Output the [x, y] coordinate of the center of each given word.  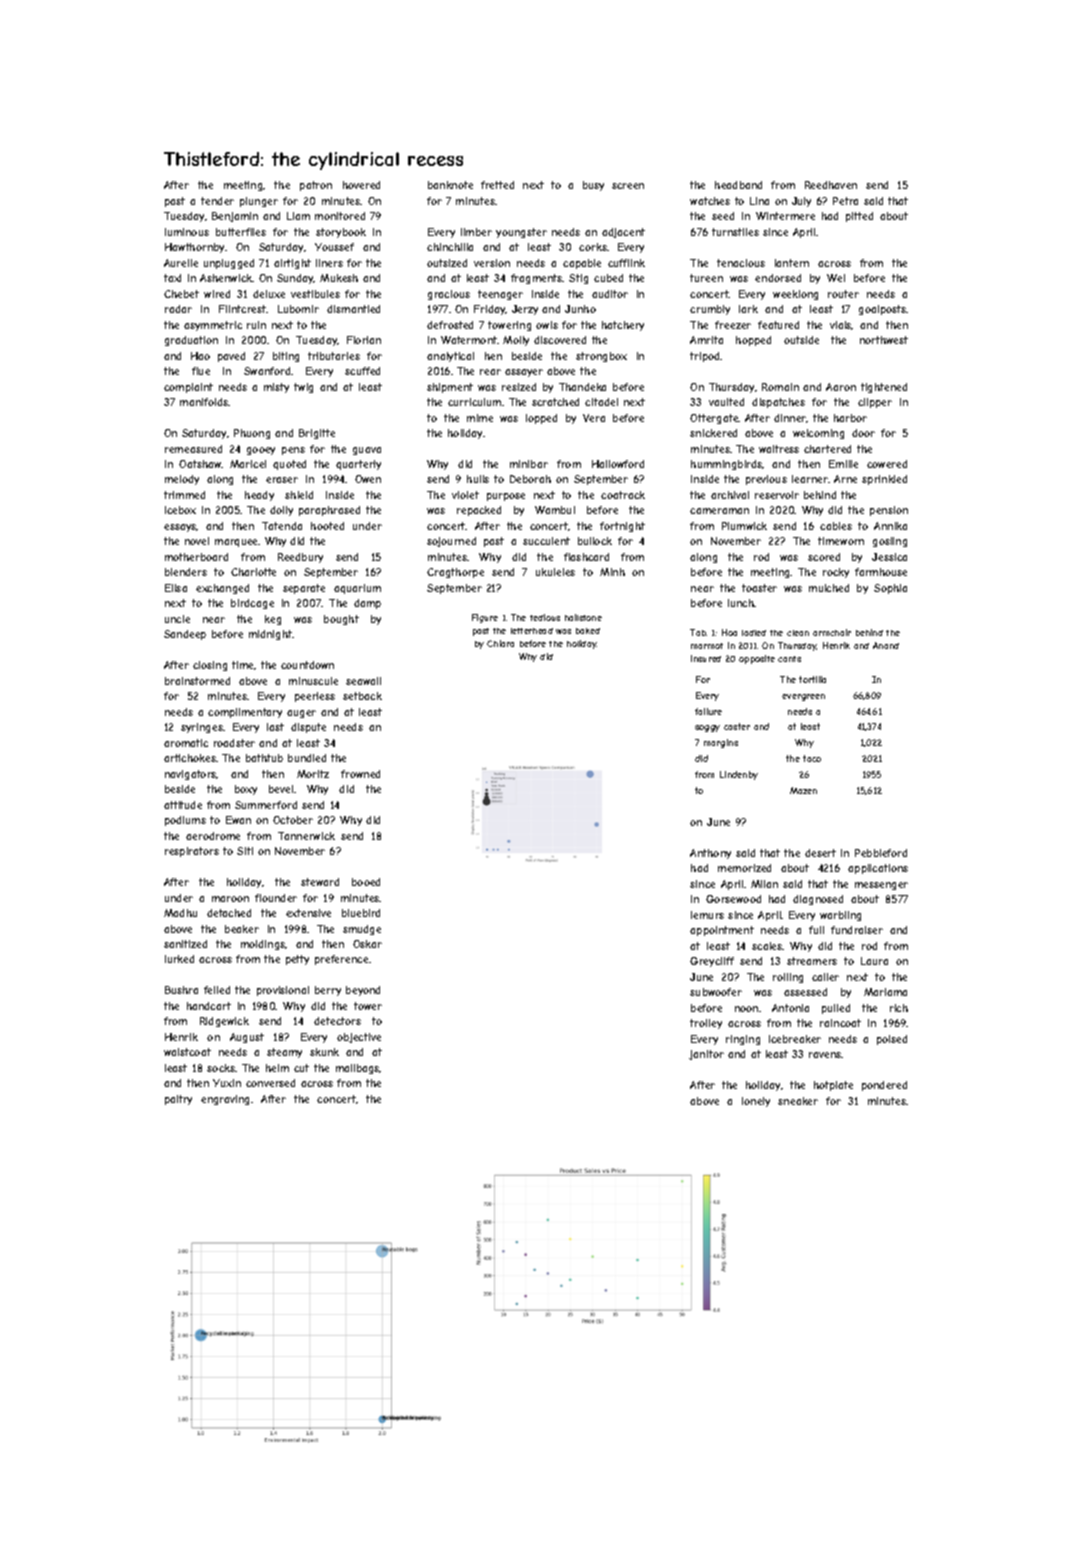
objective [359, 1038]
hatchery [623, 326]
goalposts [883, 310]
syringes [202, 728]
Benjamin [235, 217]
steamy [284, 1053]
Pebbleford [881, 853]
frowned [360, 774]
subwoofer [716, 992]
